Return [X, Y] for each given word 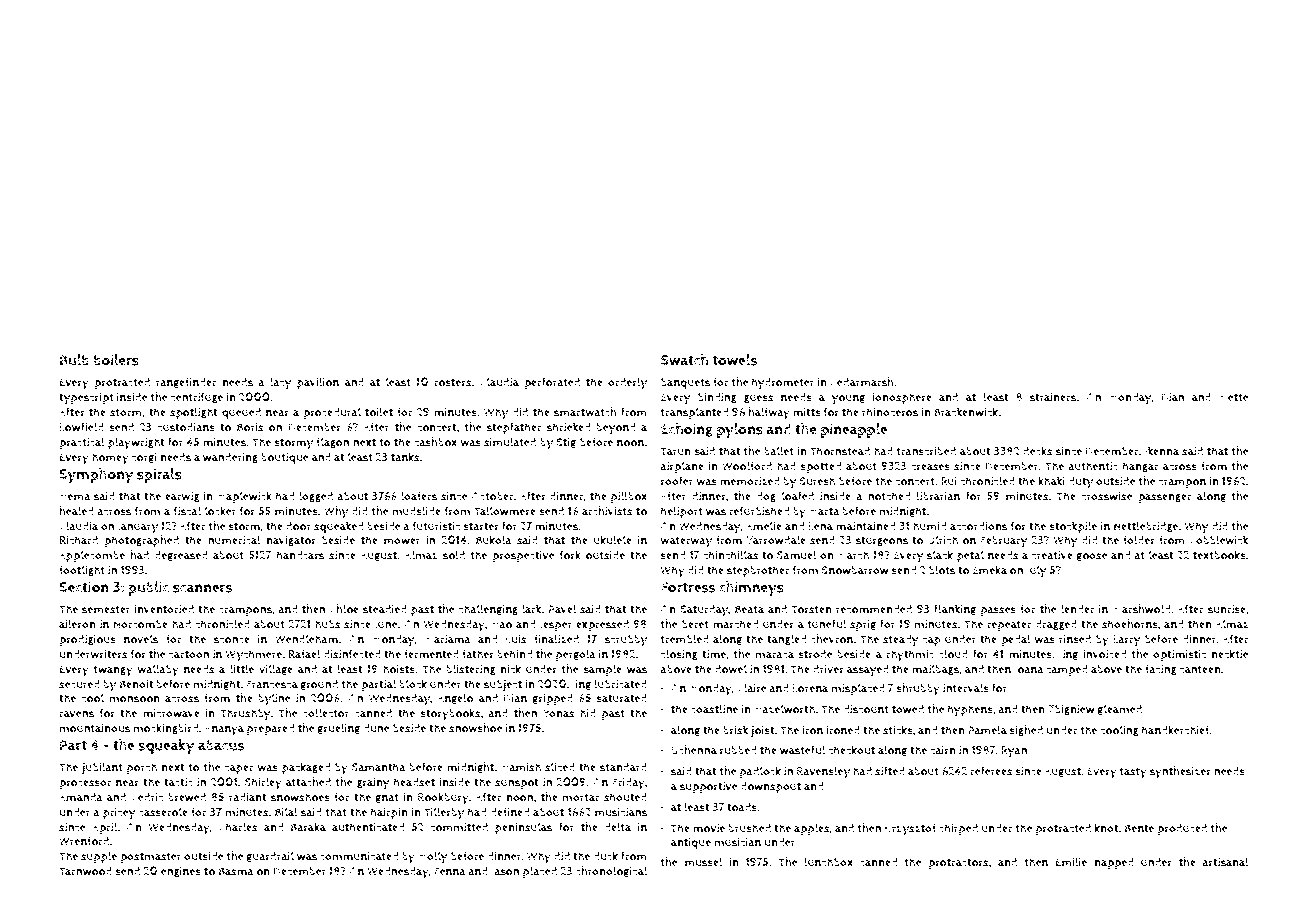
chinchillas [731, 555]
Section [84, 587]
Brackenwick [966, 412]
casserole [163, 812]
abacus [221, 745]
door [298, 526]
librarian [938, 496]
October [493, 496]
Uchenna [694, 750]
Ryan [1014, 752]
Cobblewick [1218, 540]
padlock [760, 772]
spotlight [194, 413]
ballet [779, 451]
